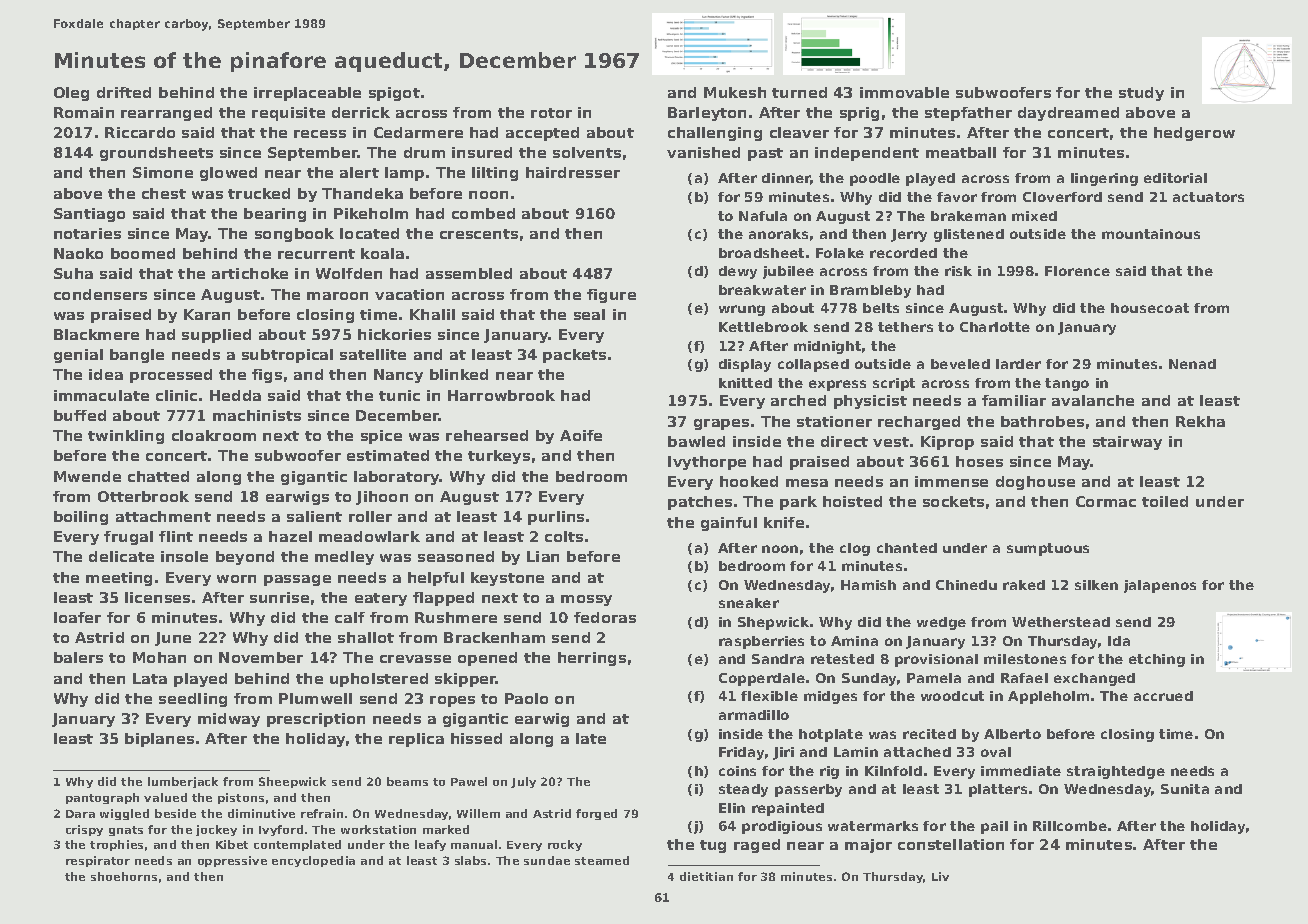 This screenshot has height=924, width=1308. What do you see at coordinates (934, 678) in the screenshot?
I see `Pamela` at bounding box center [934, 678].
